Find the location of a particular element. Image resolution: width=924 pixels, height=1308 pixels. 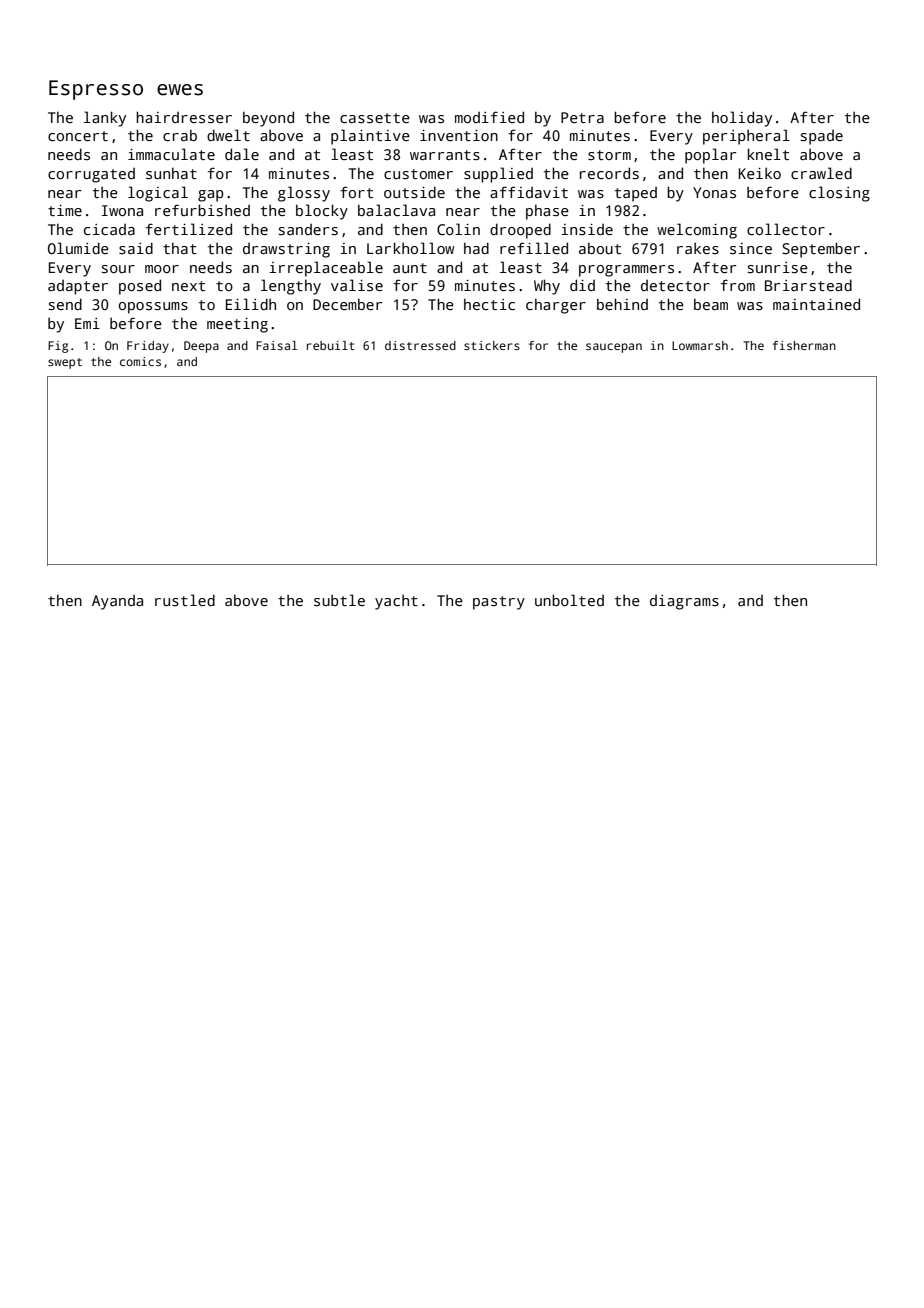

Lowmarsh is located at coordinates (700, 345).
